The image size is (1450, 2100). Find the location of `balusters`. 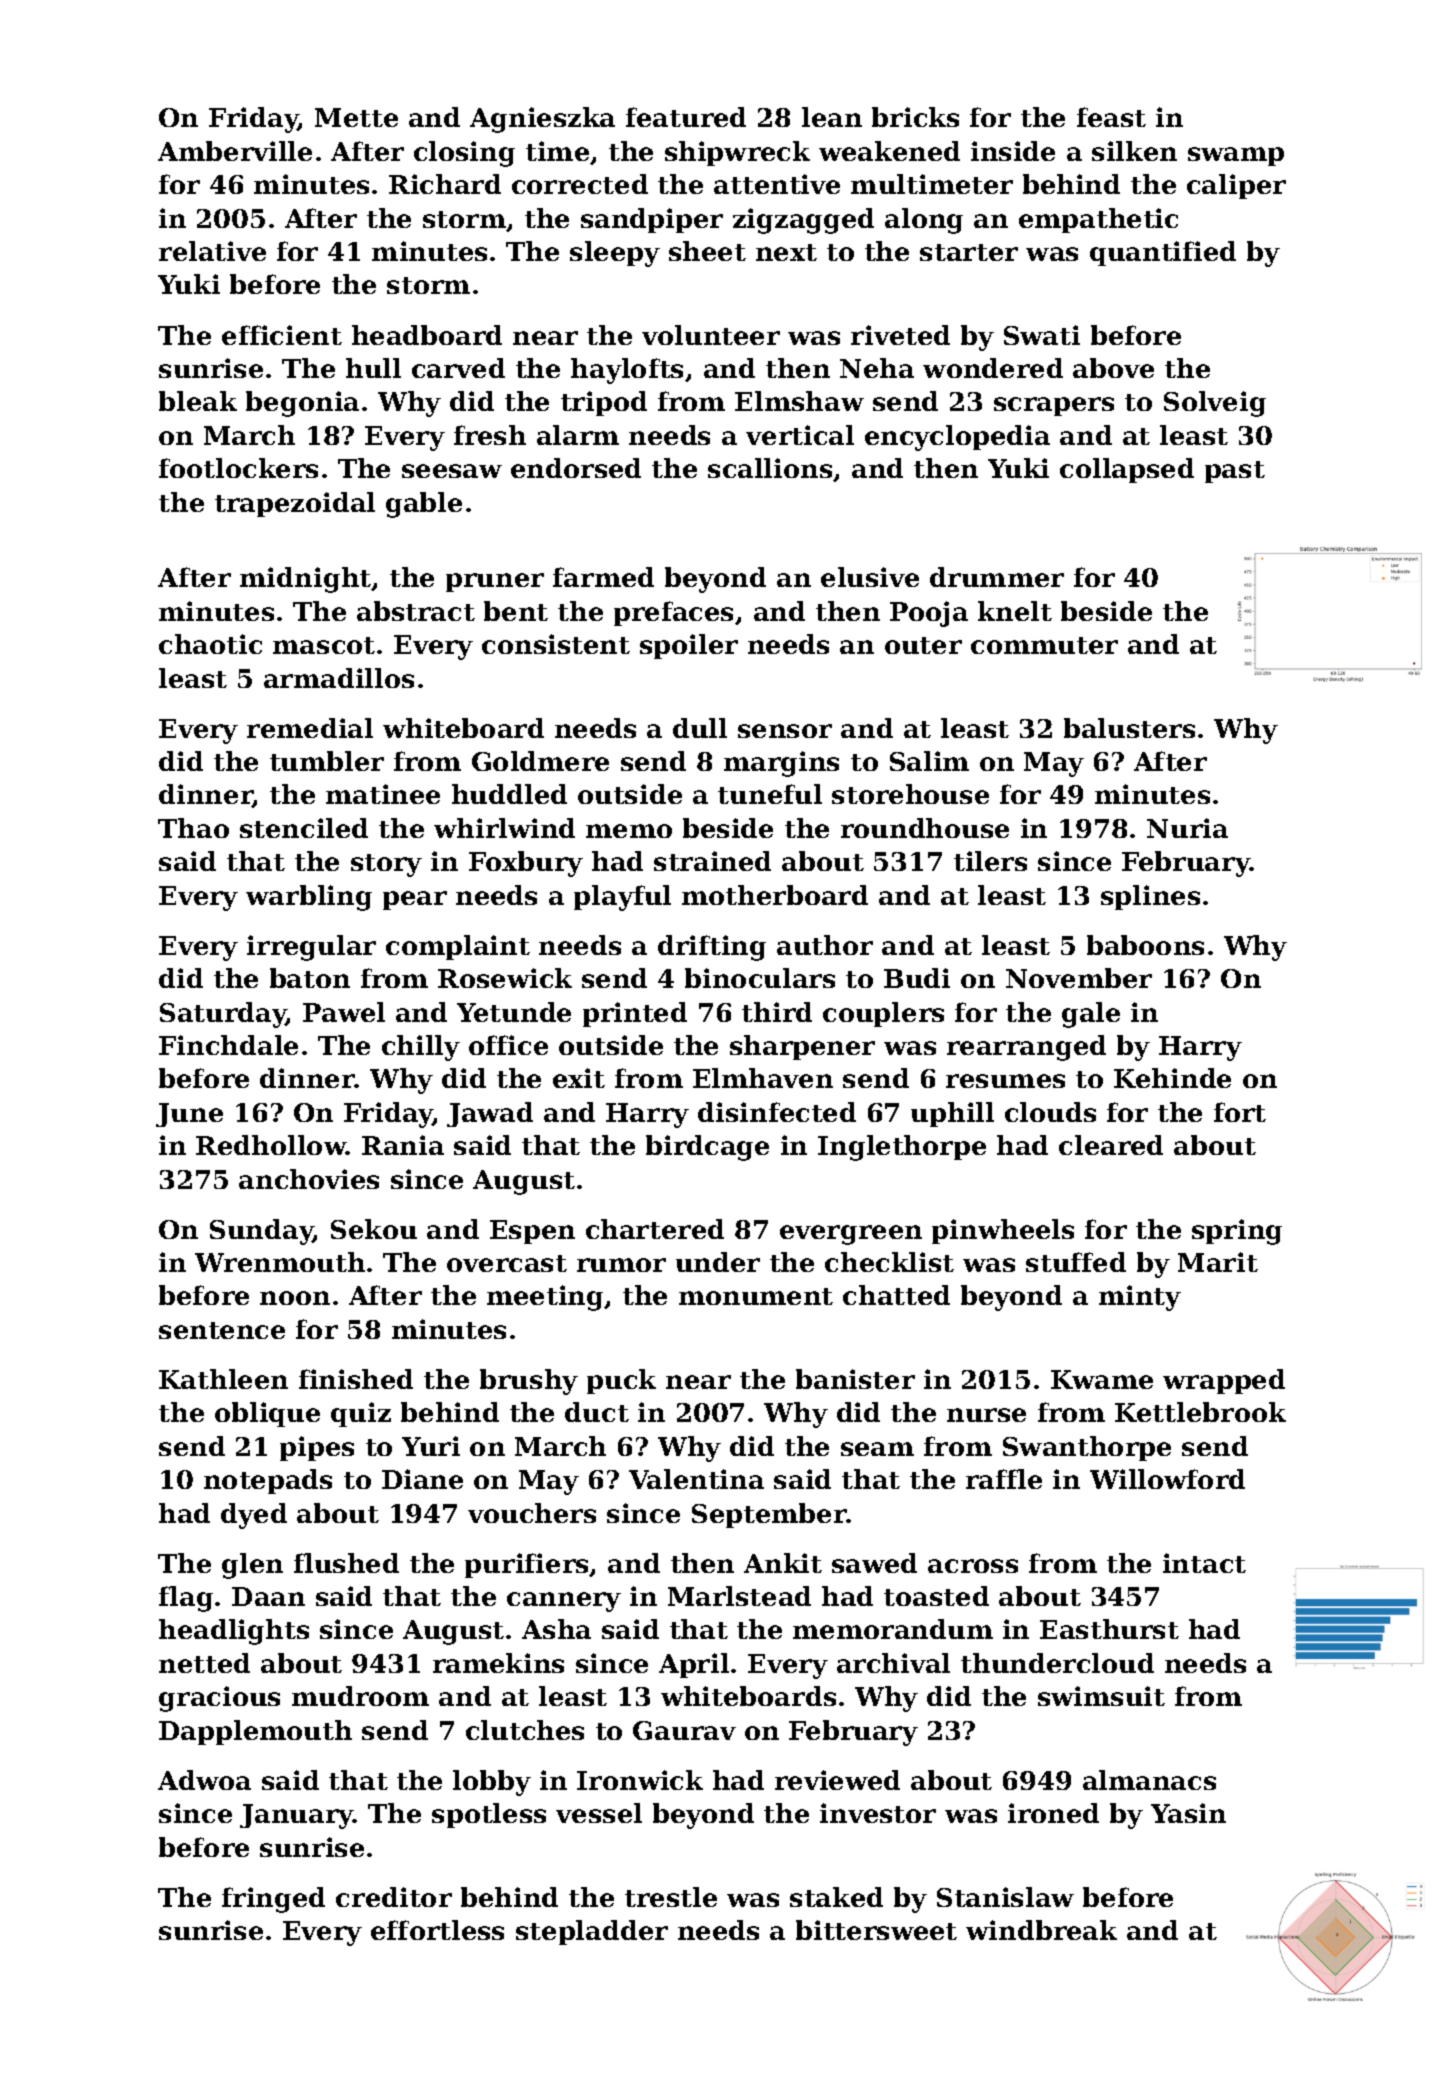

balusters is located at coordinates (1129, 728).
